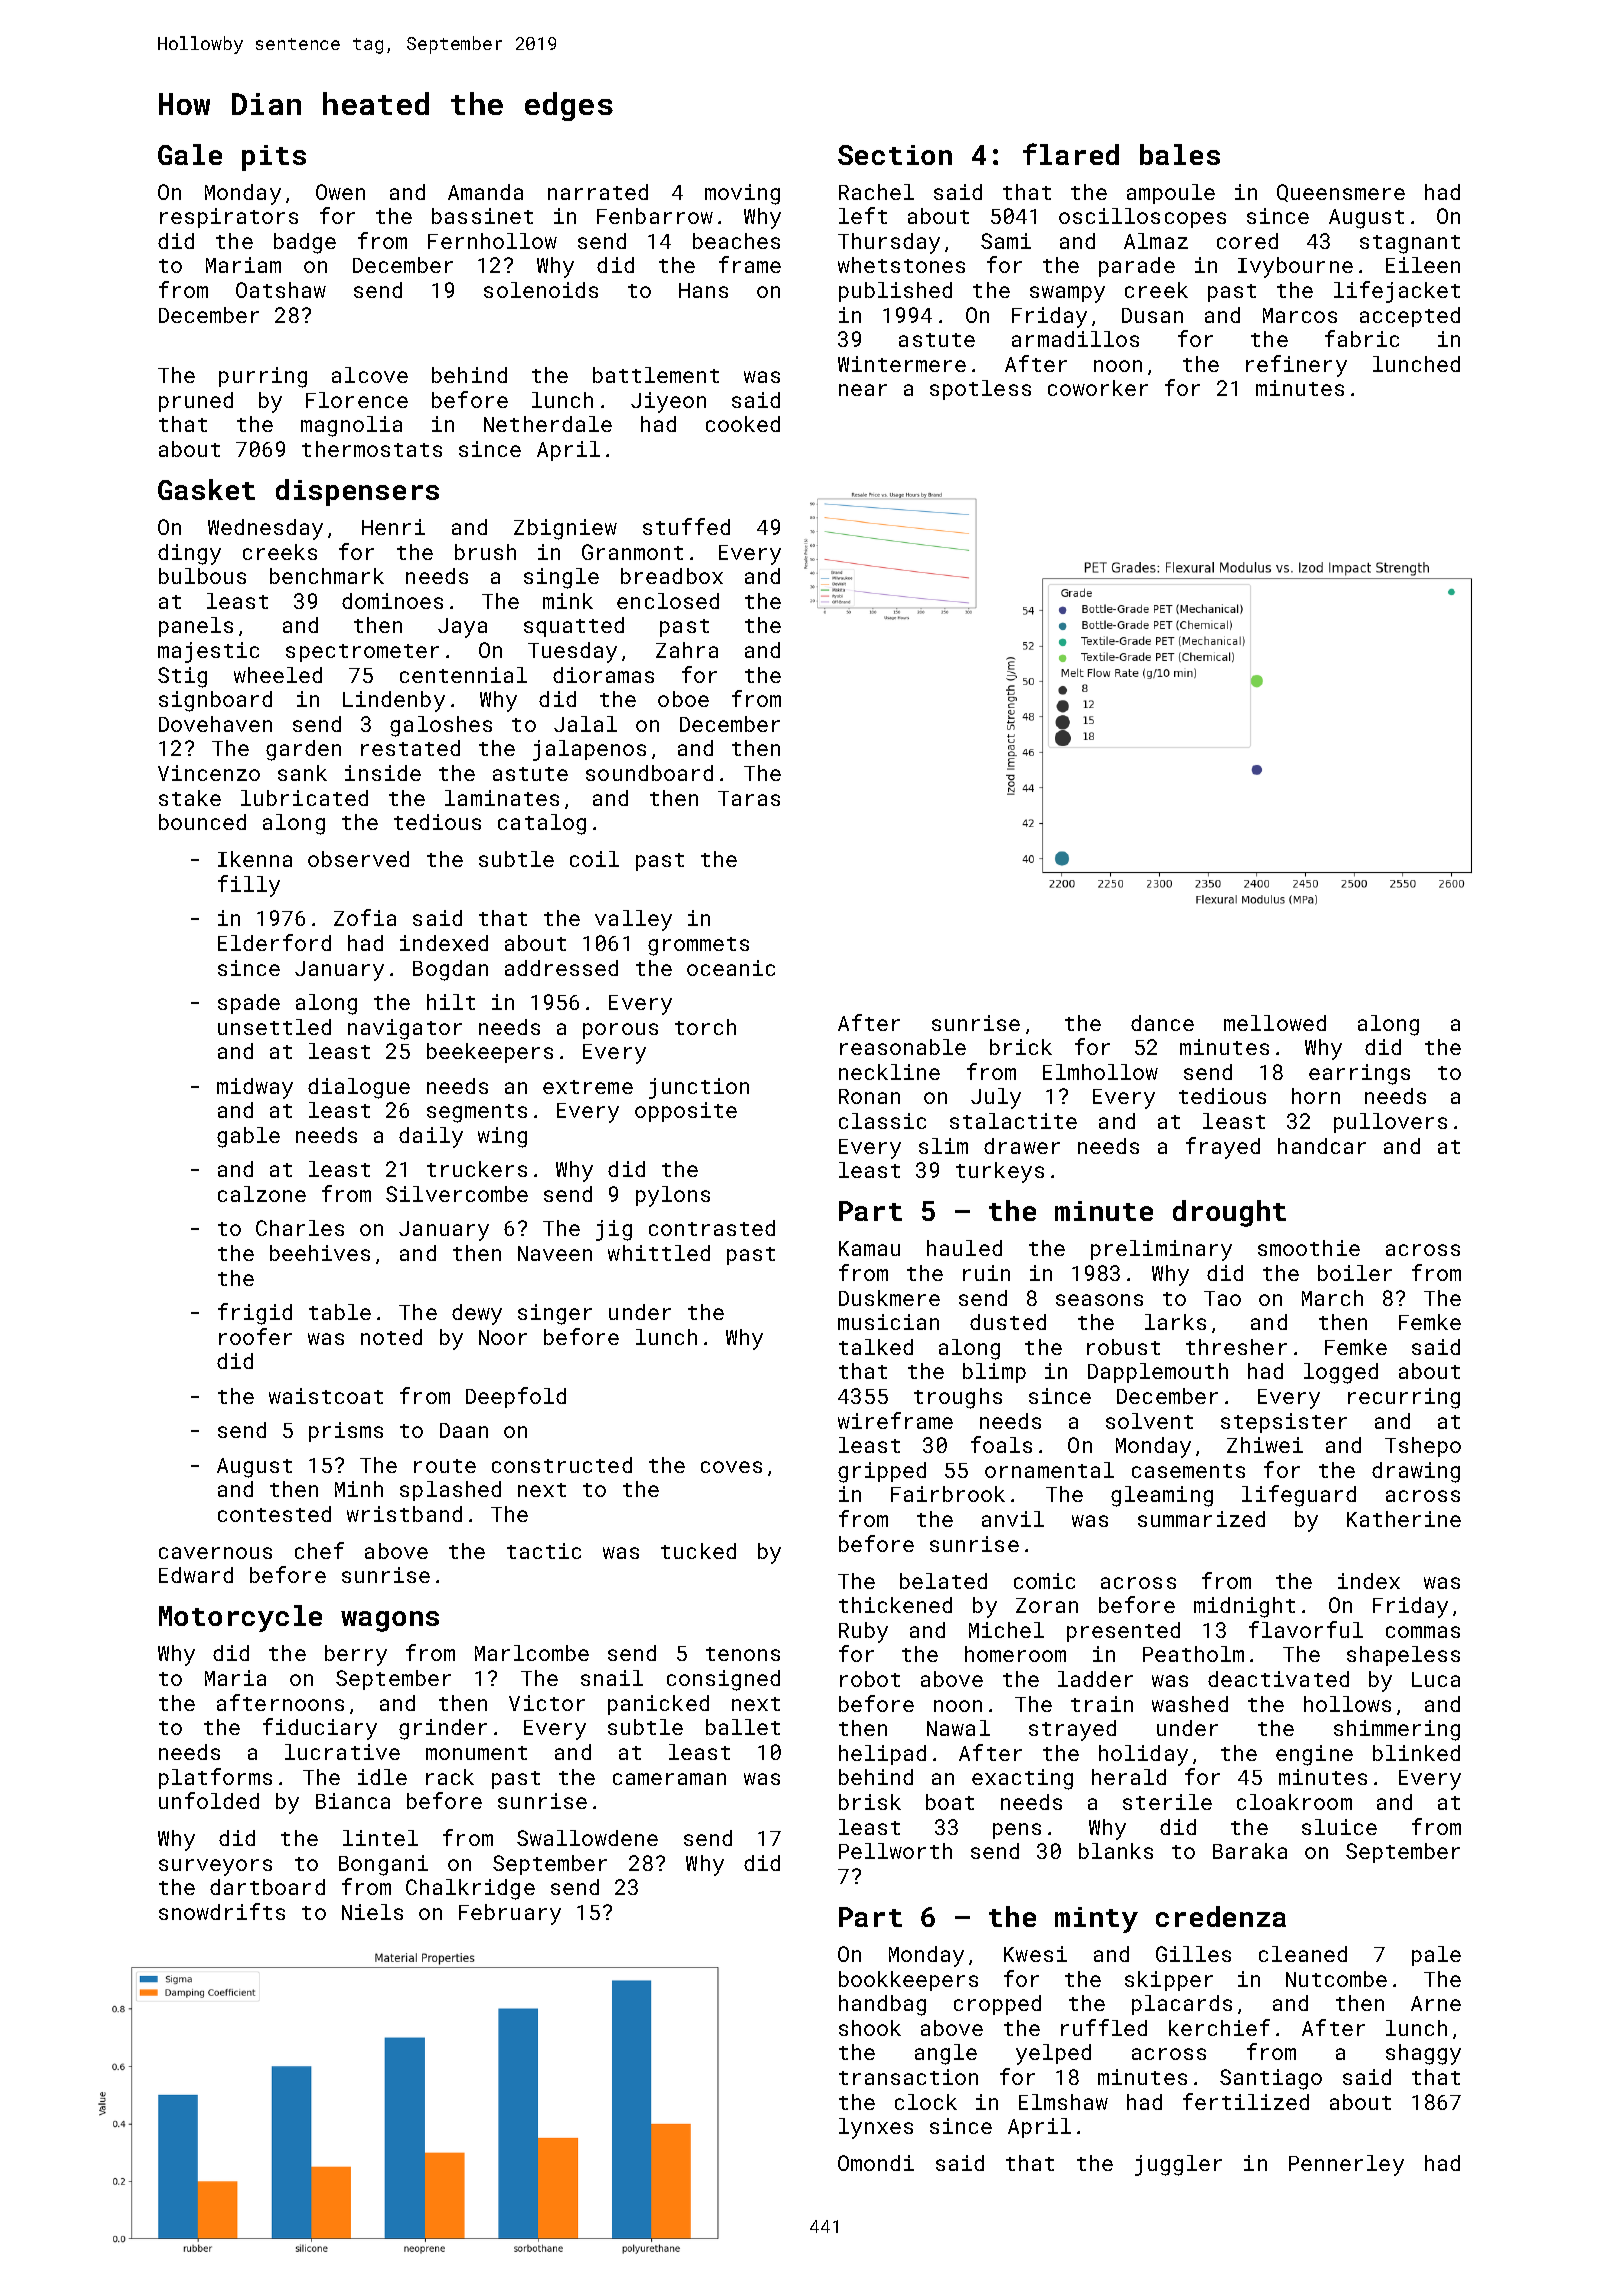 This screenshot has height=2292, width=1620. What do you see at coordinates (1362, 338) in the screenshot?
I see `fabric` at bounding box center [1362, 338].
